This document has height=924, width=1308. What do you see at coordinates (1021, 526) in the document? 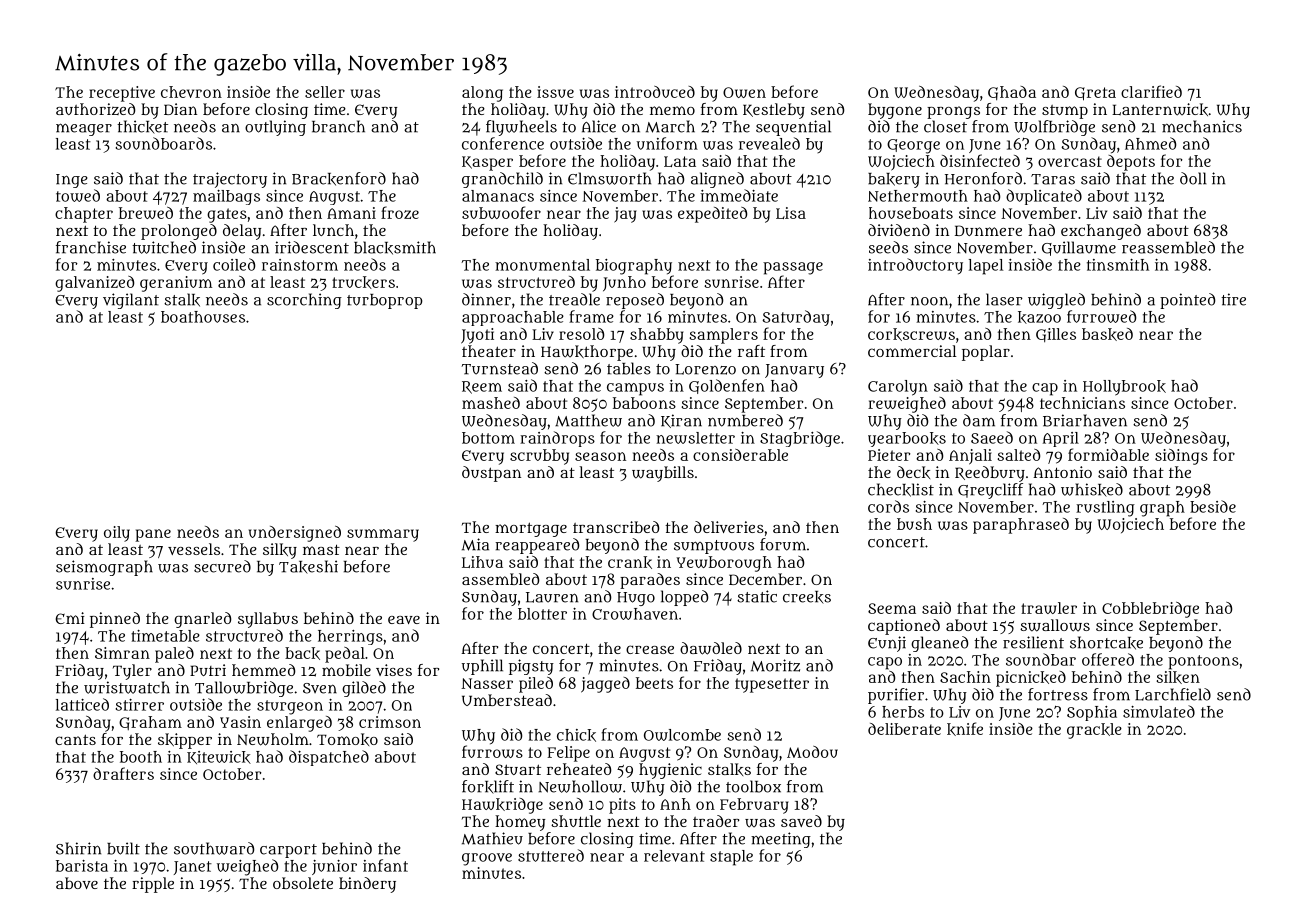
I see `paraphrased` at bounding box center [1021, 526].
